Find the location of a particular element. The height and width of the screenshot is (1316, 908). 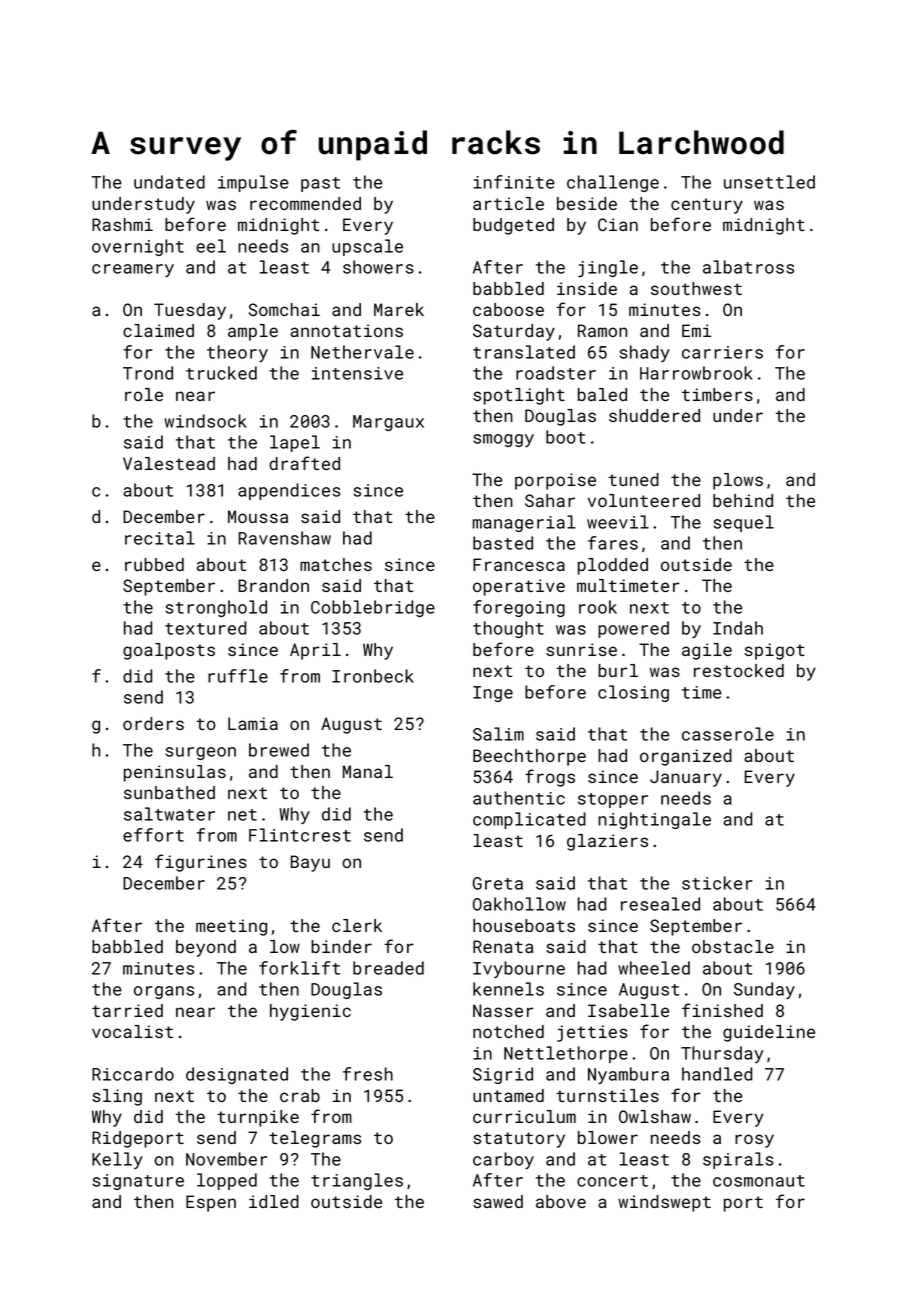

windswept is located at coordinates (664, 1203).
